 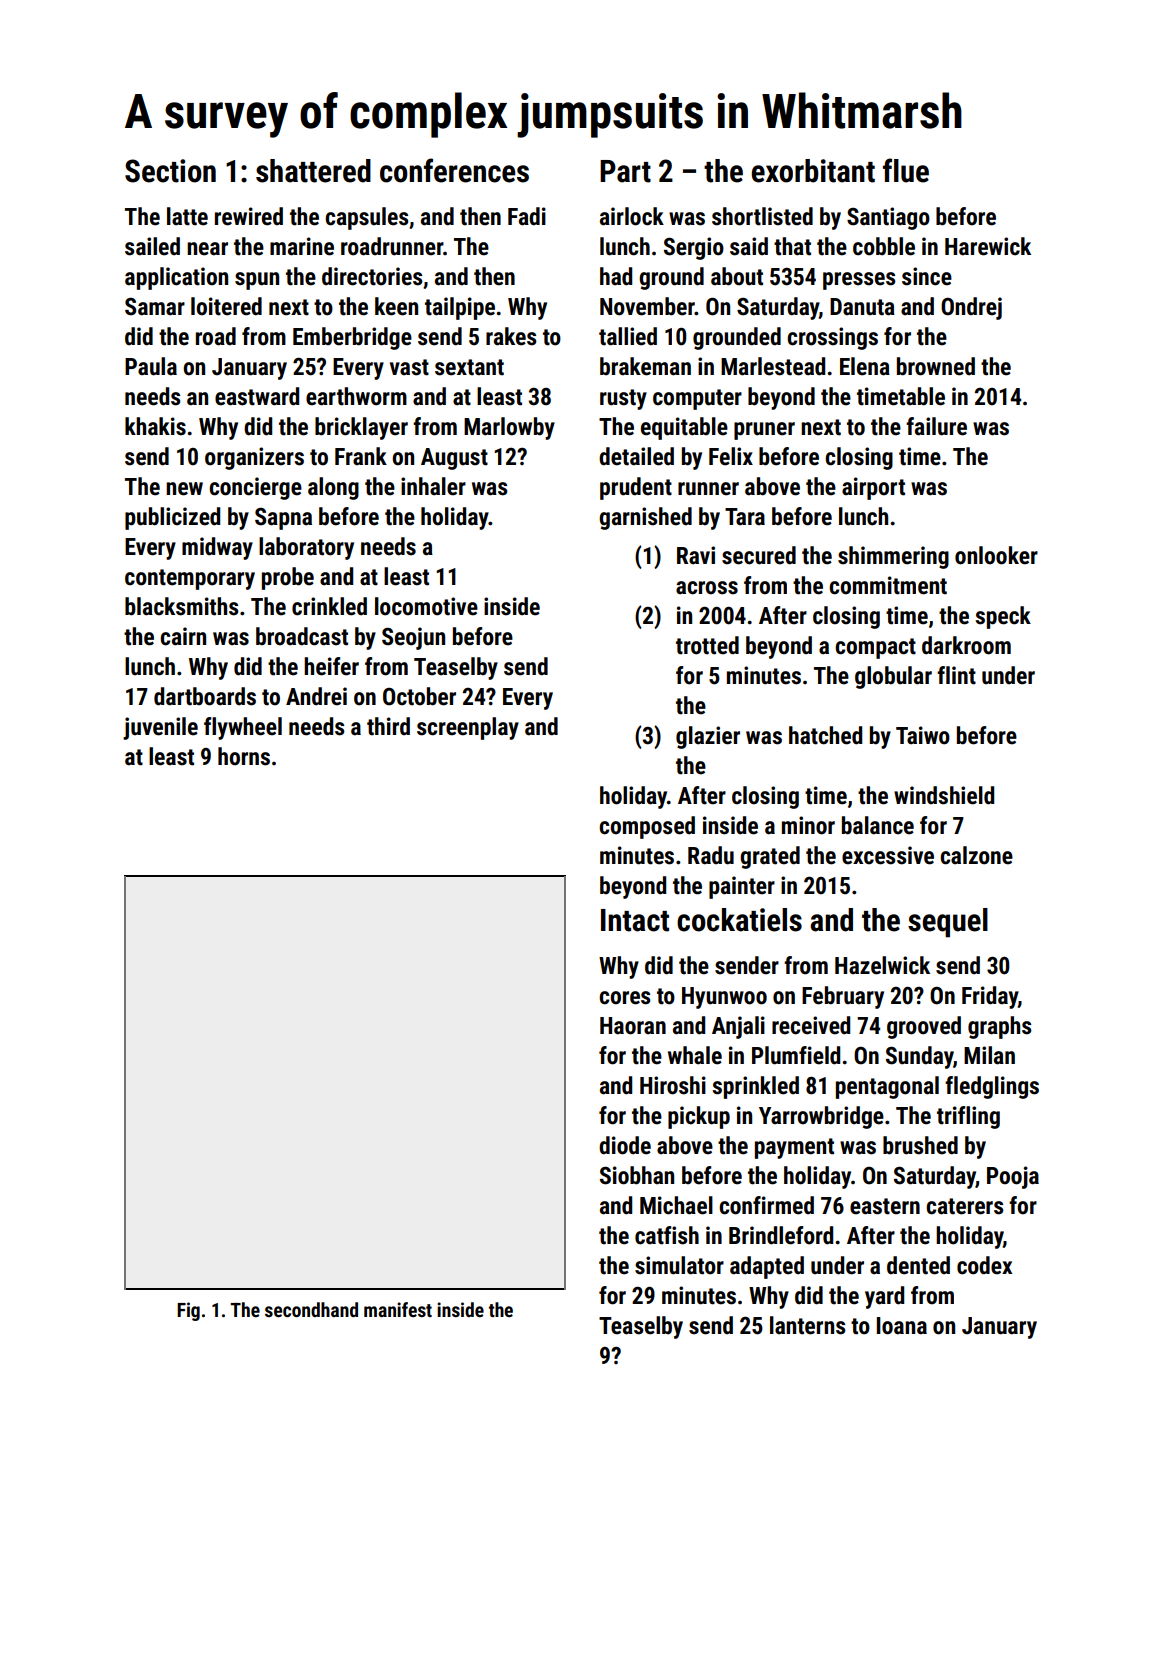 I want to click on locomotive, so click(x=426, y=606).
